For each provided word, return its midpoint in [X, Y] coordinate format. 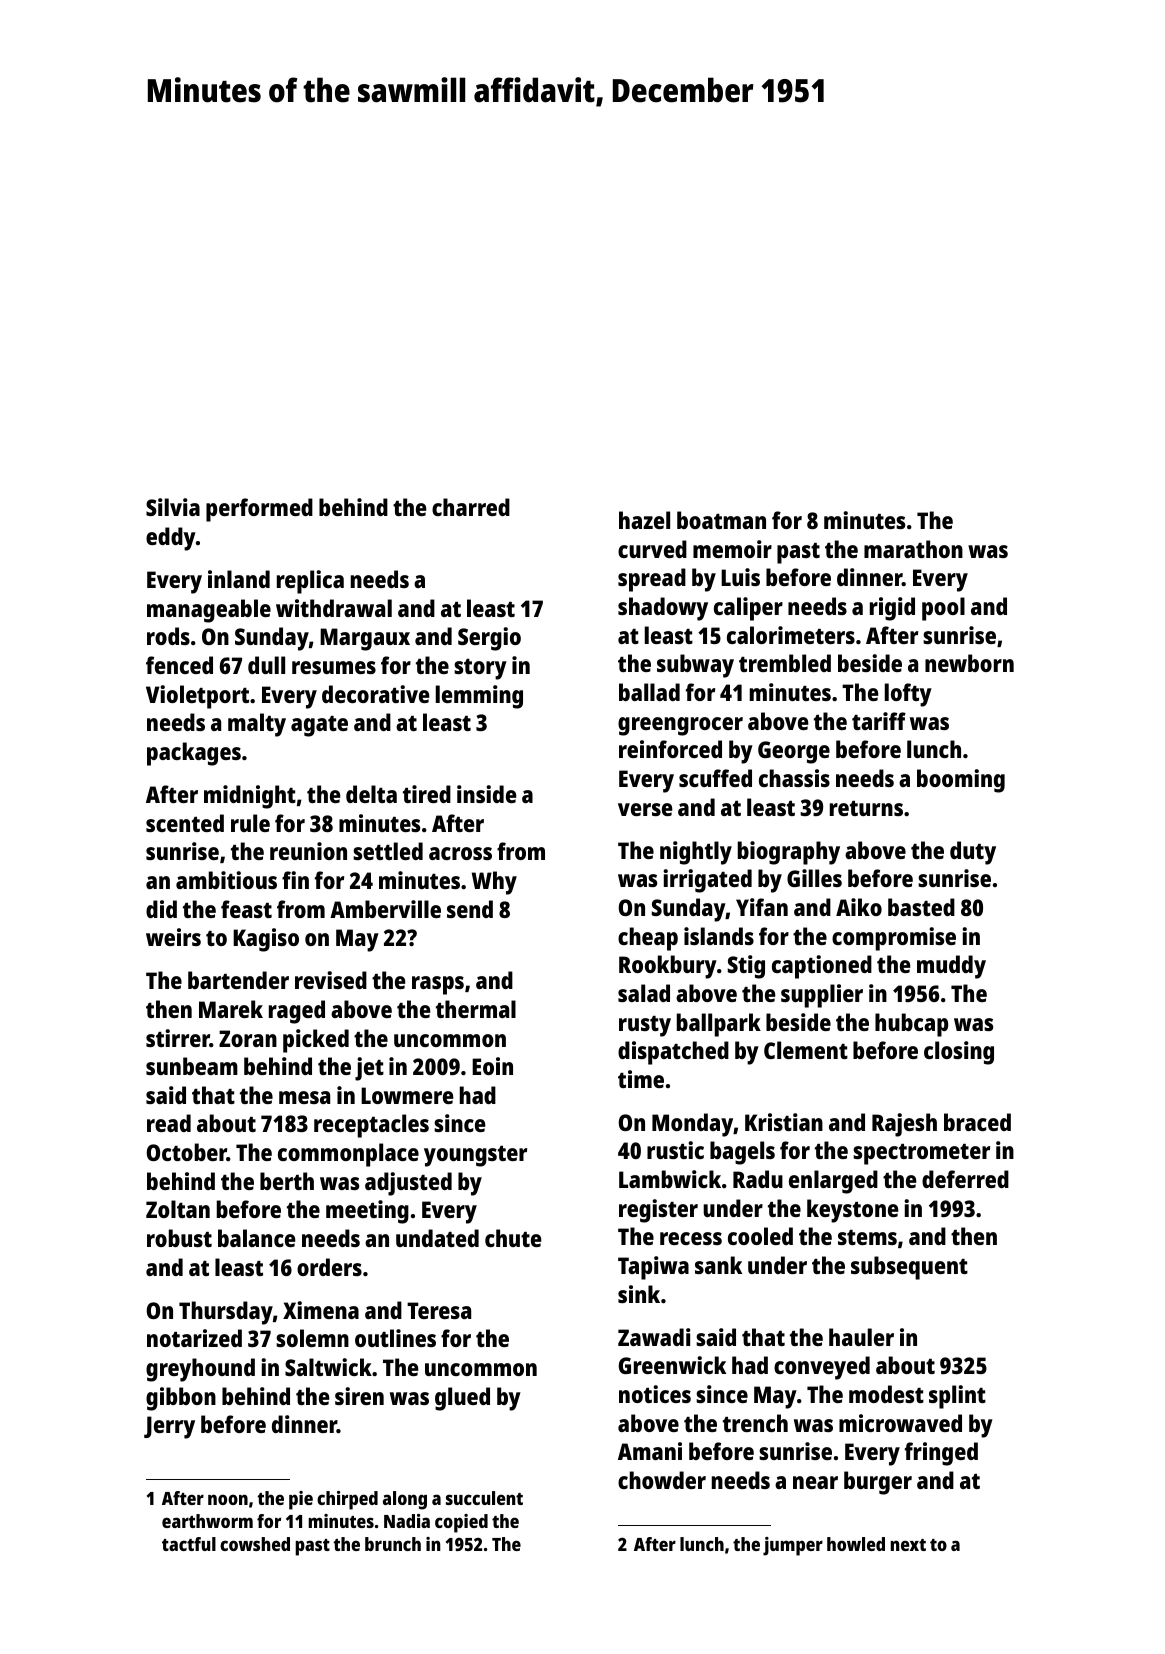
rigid [892, 609]
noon [228, 1499]
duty [973, 853]
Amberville [385, 909]
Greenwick [672, 1365]
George [794, 752]
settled [388, 851]
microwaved [900, 1423]
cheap [648, 939]
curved [652, 549]
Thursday [226, 1313]
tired [427, 794]
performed [259, 510]
